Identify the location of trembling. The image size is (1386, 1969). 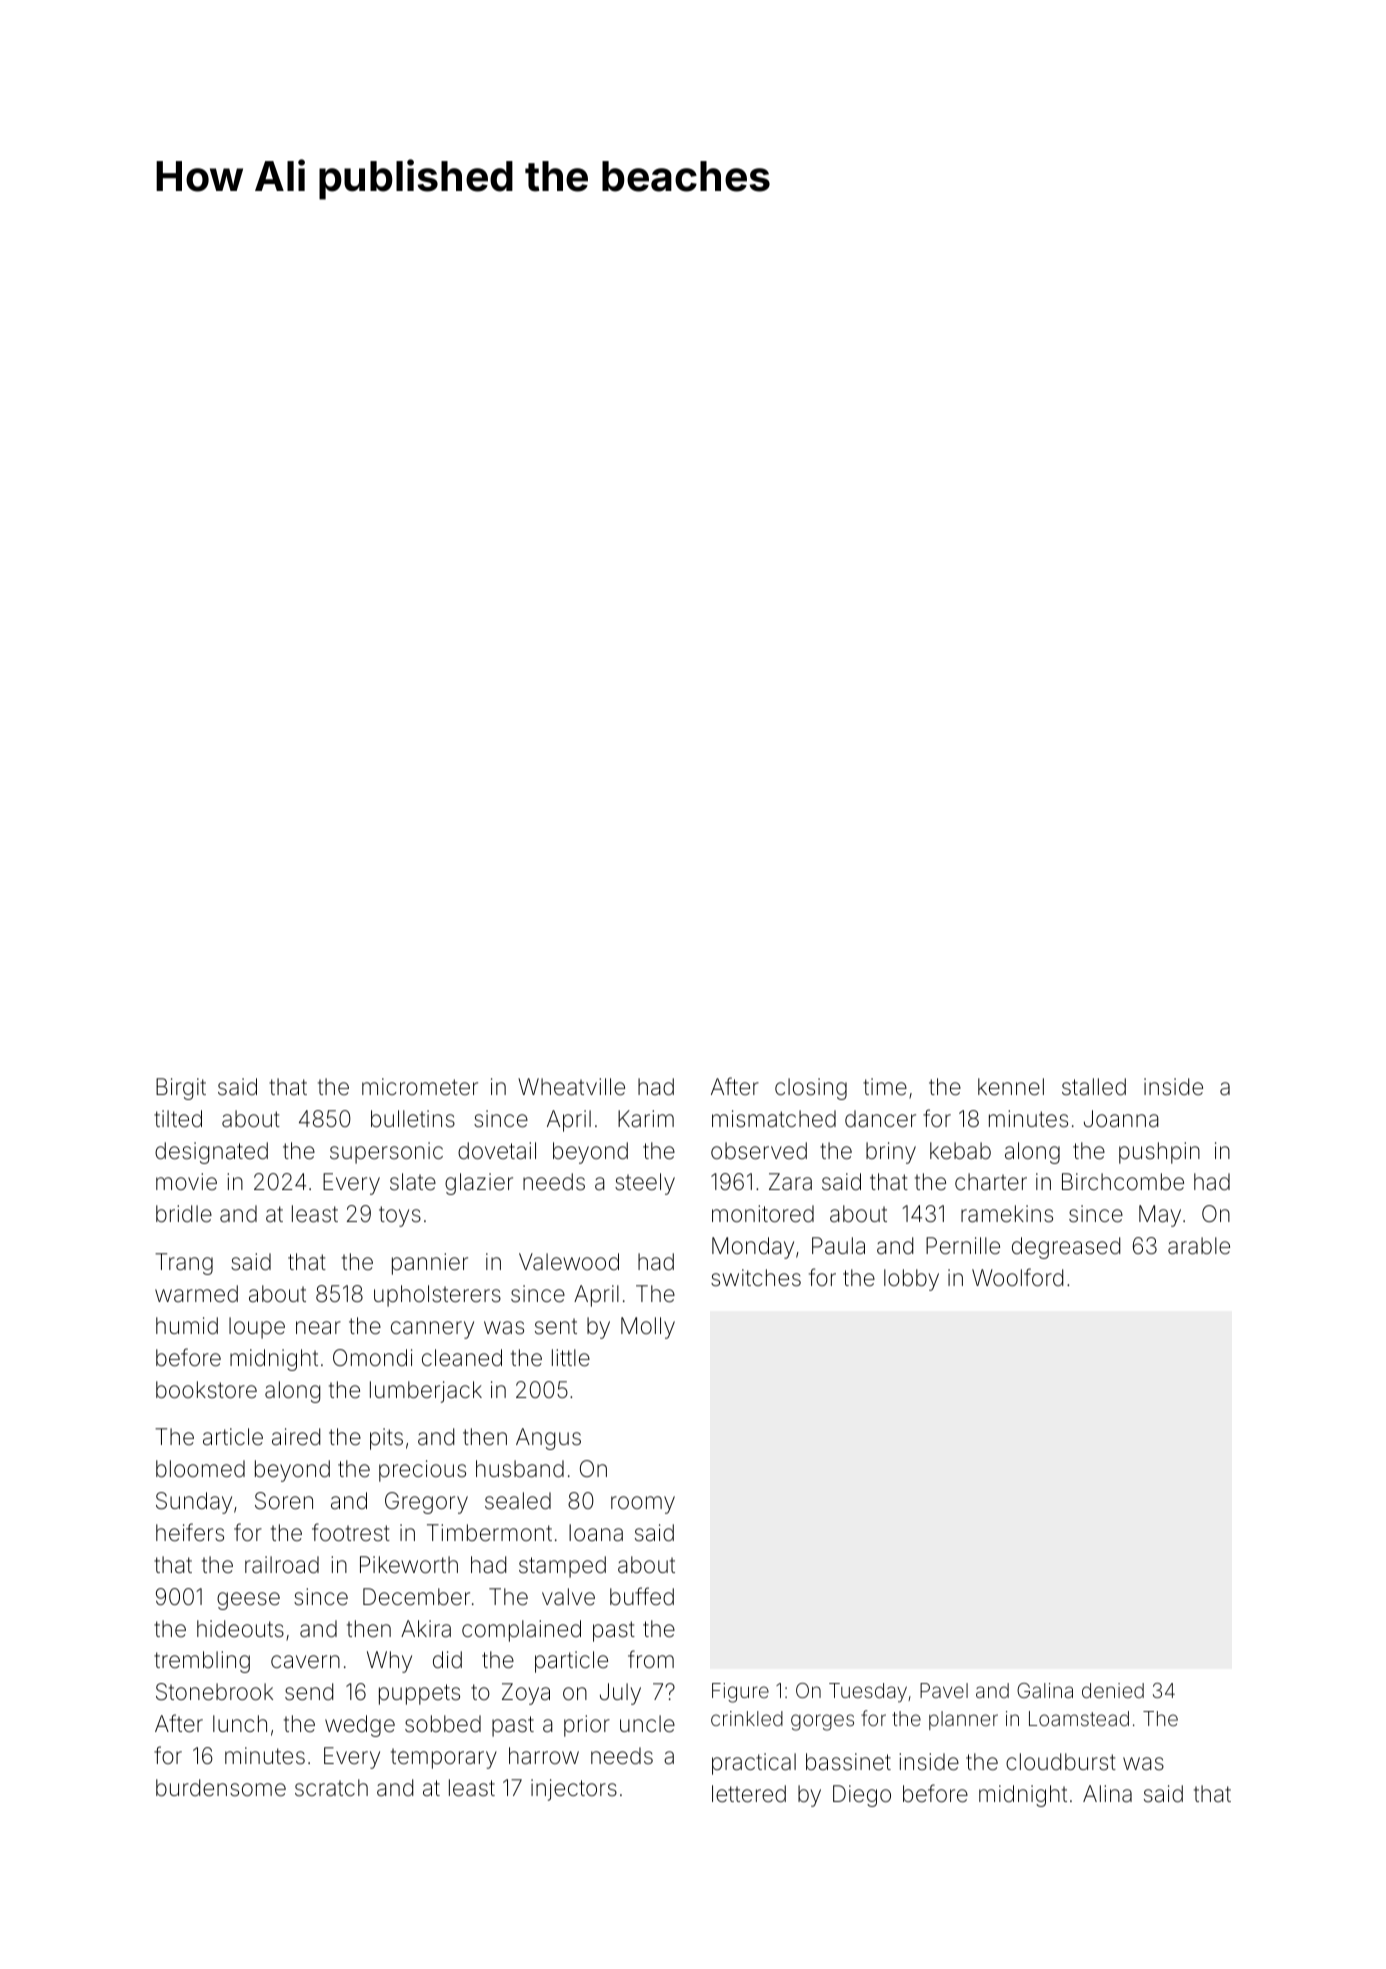
(202, 1662).
